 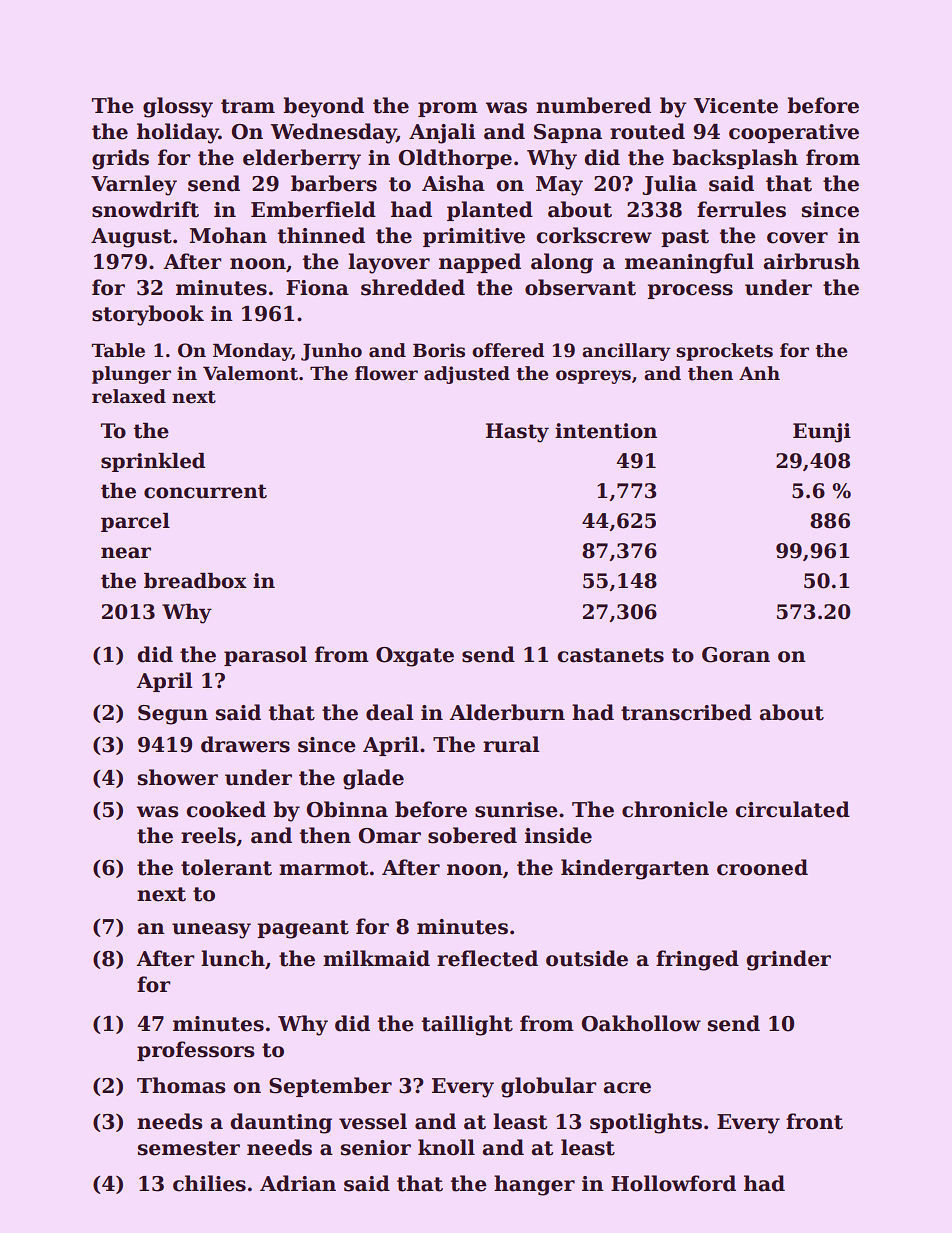 I want to click on Hasty, so click(x=517, y=433).
